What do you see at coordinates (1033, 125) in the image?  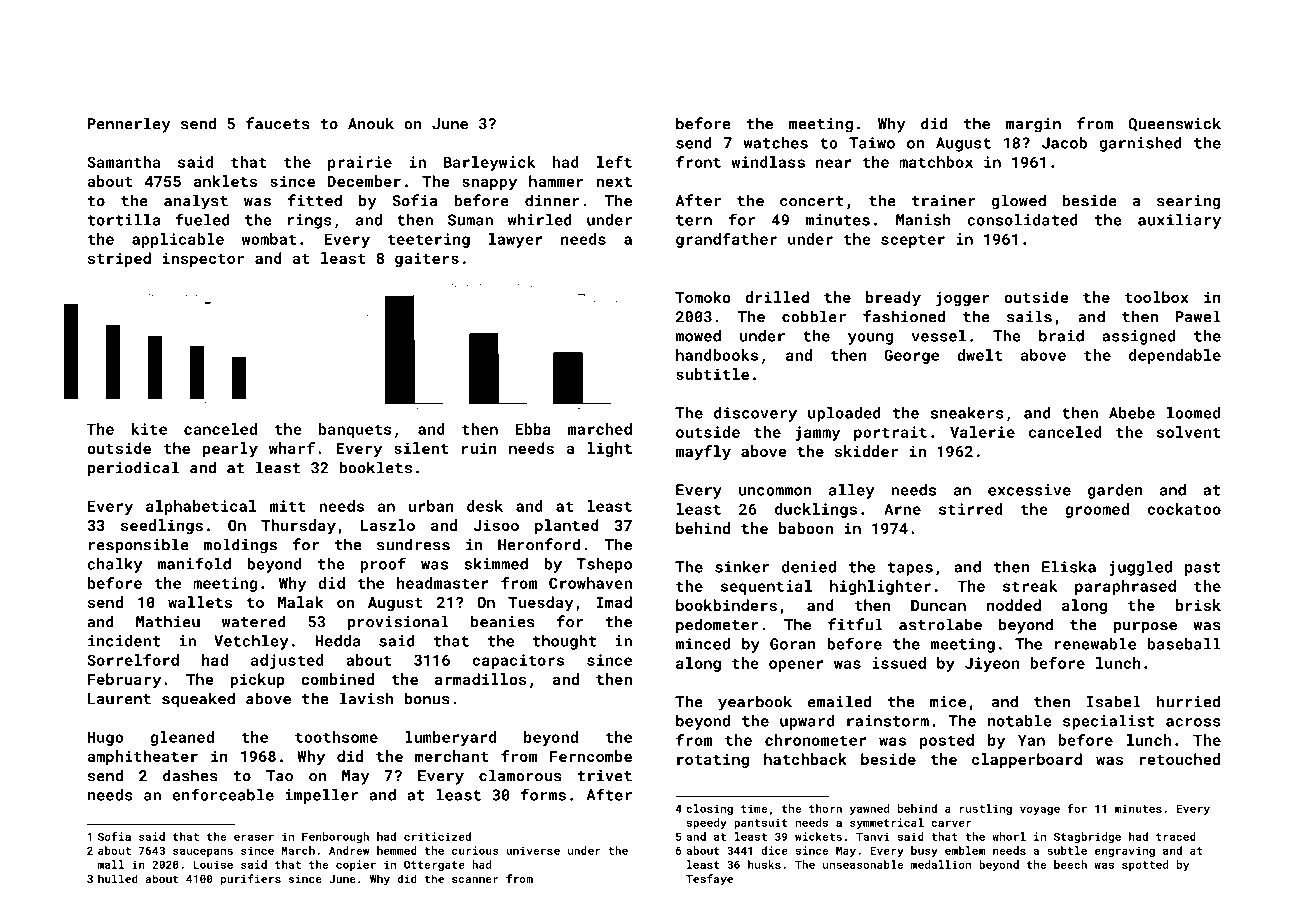 I see `margin` at bounding box center [1033, 125].
